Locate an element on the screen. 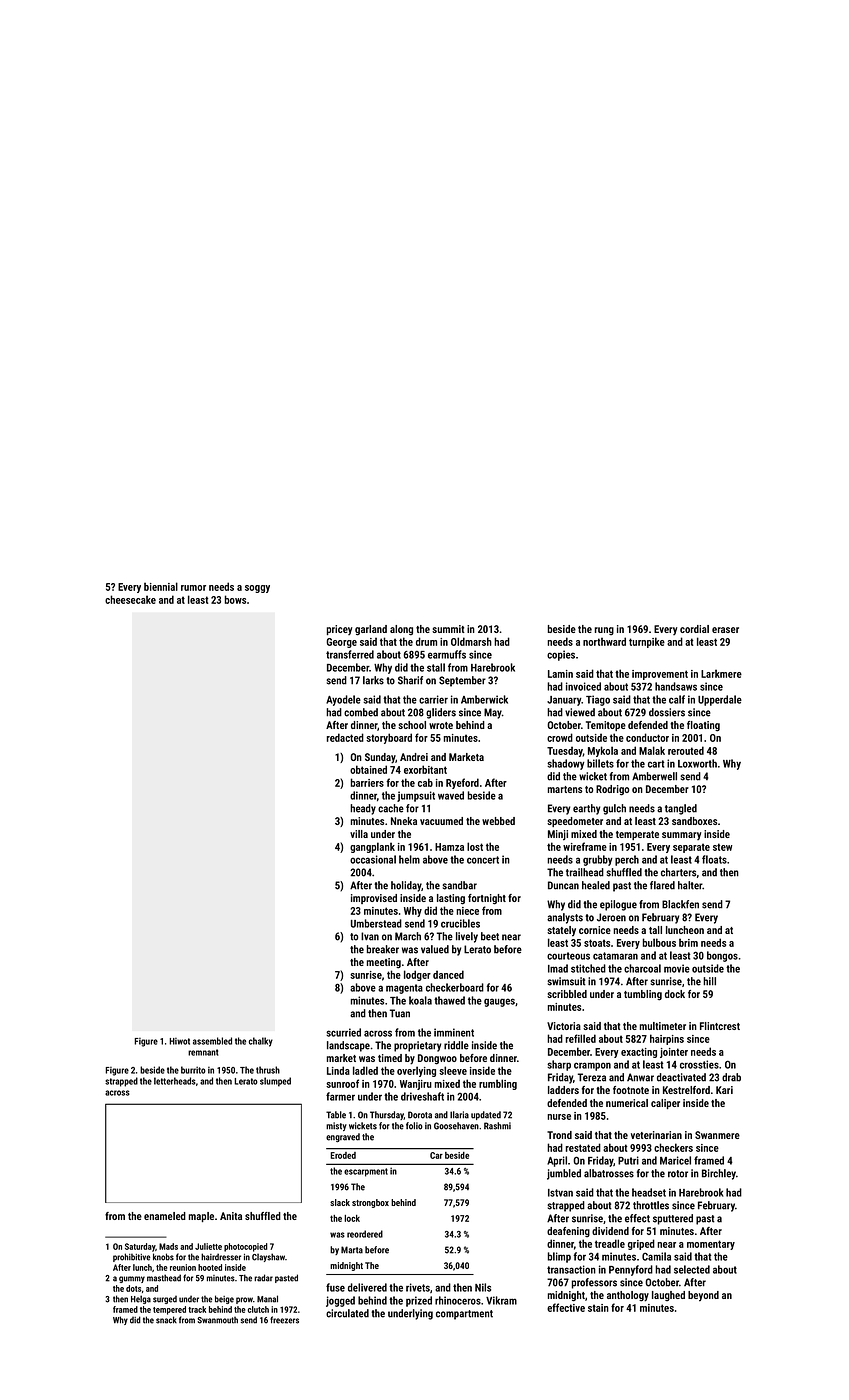 Image resolution: width=849 pixels, height=1400 pixels. scurried is located at coordinates (343, 1032).
